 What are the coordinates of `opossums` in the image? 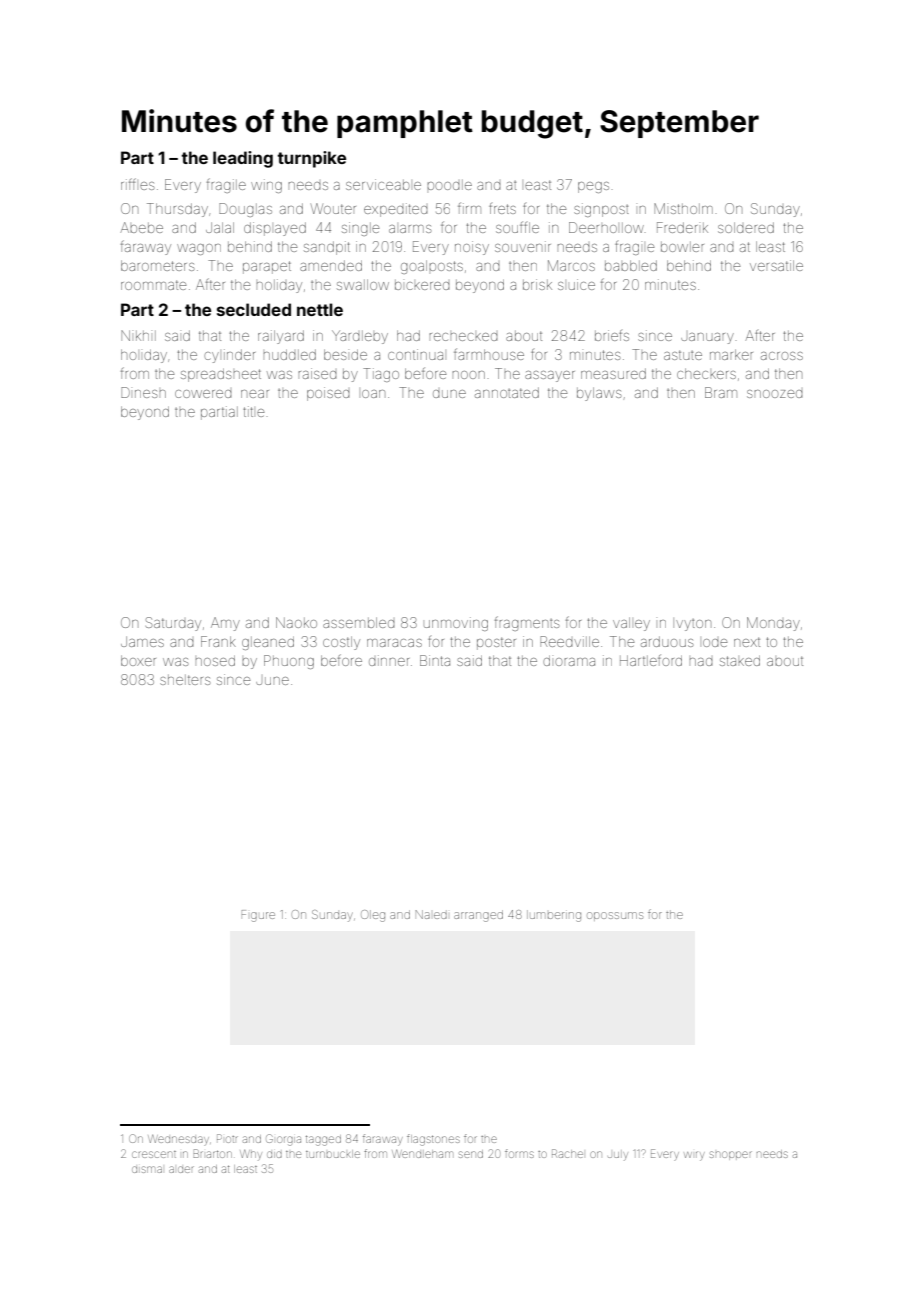 It's located at (615, 916).
